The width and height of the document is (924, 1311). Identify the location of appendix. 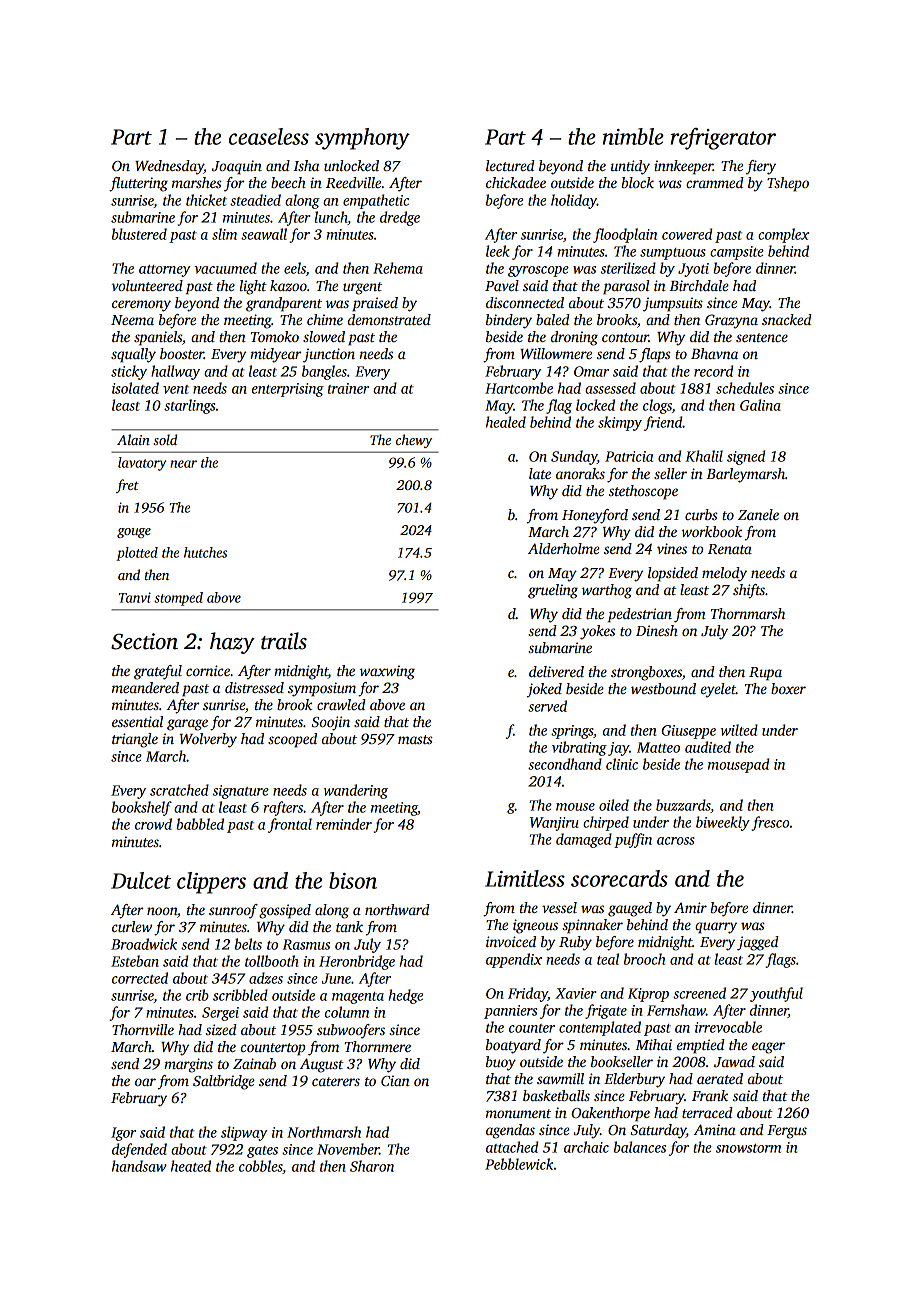
(514, 960).
